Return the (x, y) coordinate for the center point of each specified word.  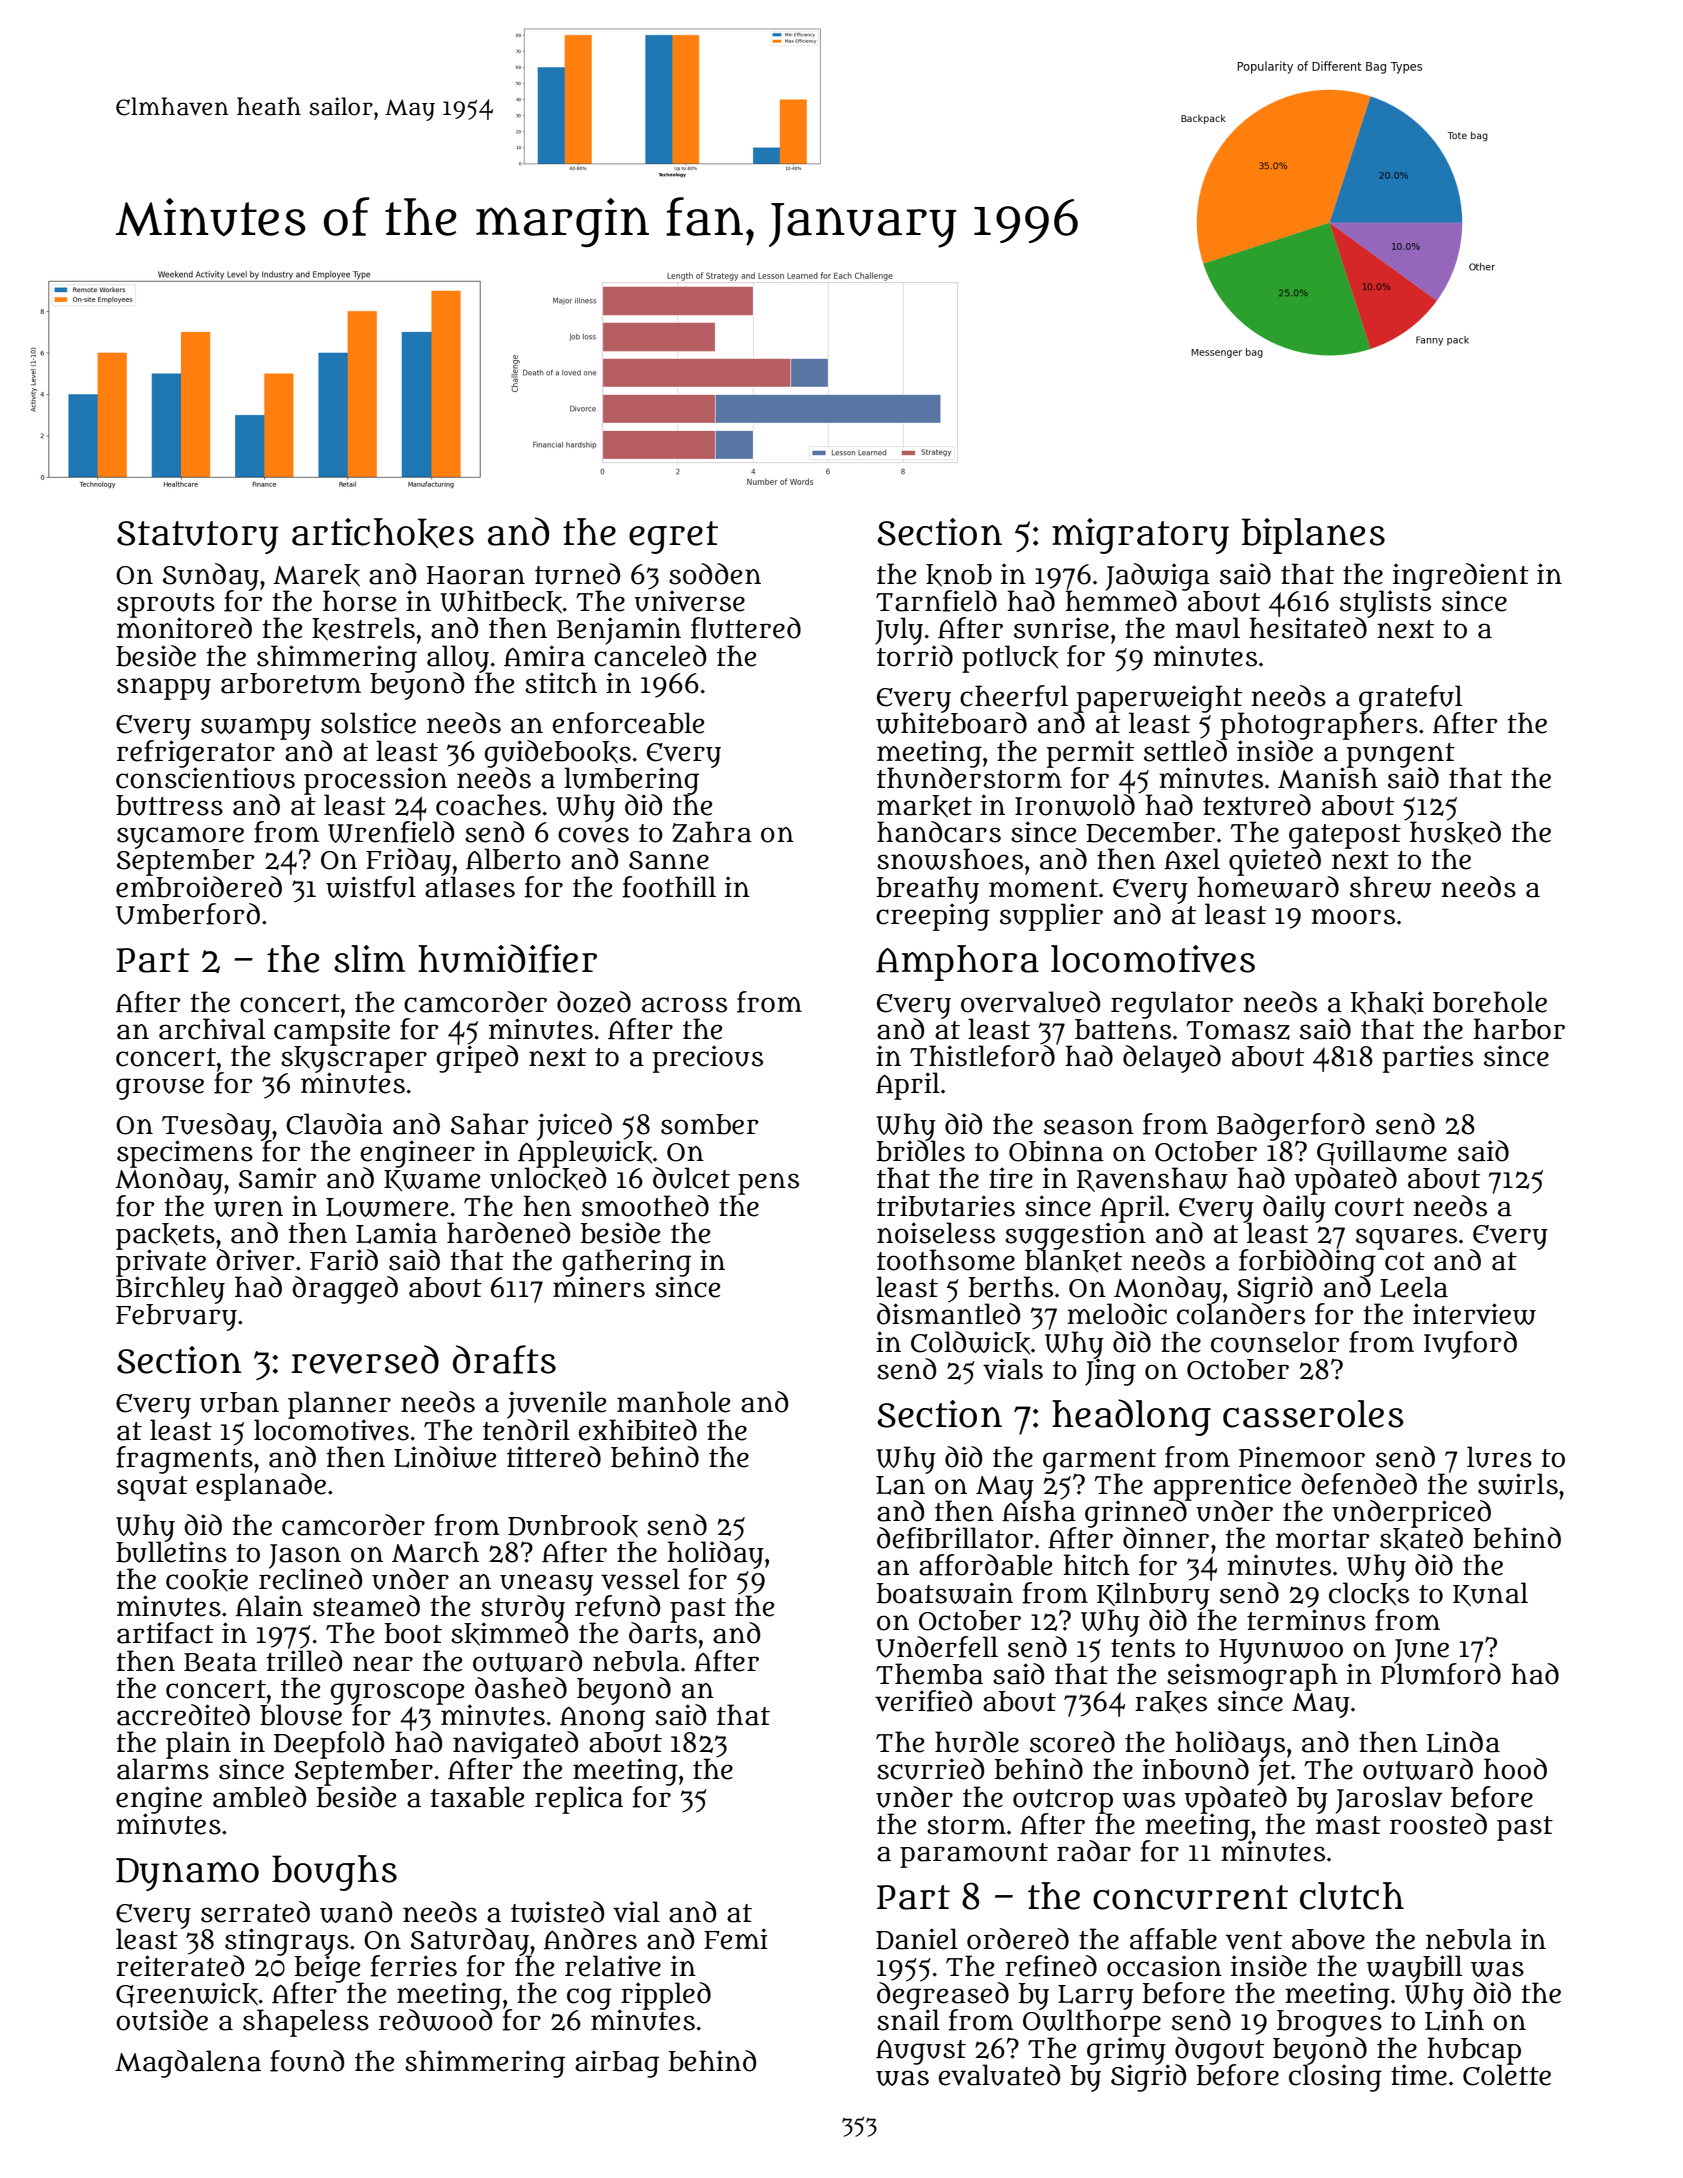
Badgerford (1291, 1127)
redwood (435, 2020)
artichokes (383, 533)
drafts (504, 1359)
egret (673, 537)
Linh (1454, 2020)
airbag (617, 2064)
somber (709, 1124)
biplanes (1313, 536)
